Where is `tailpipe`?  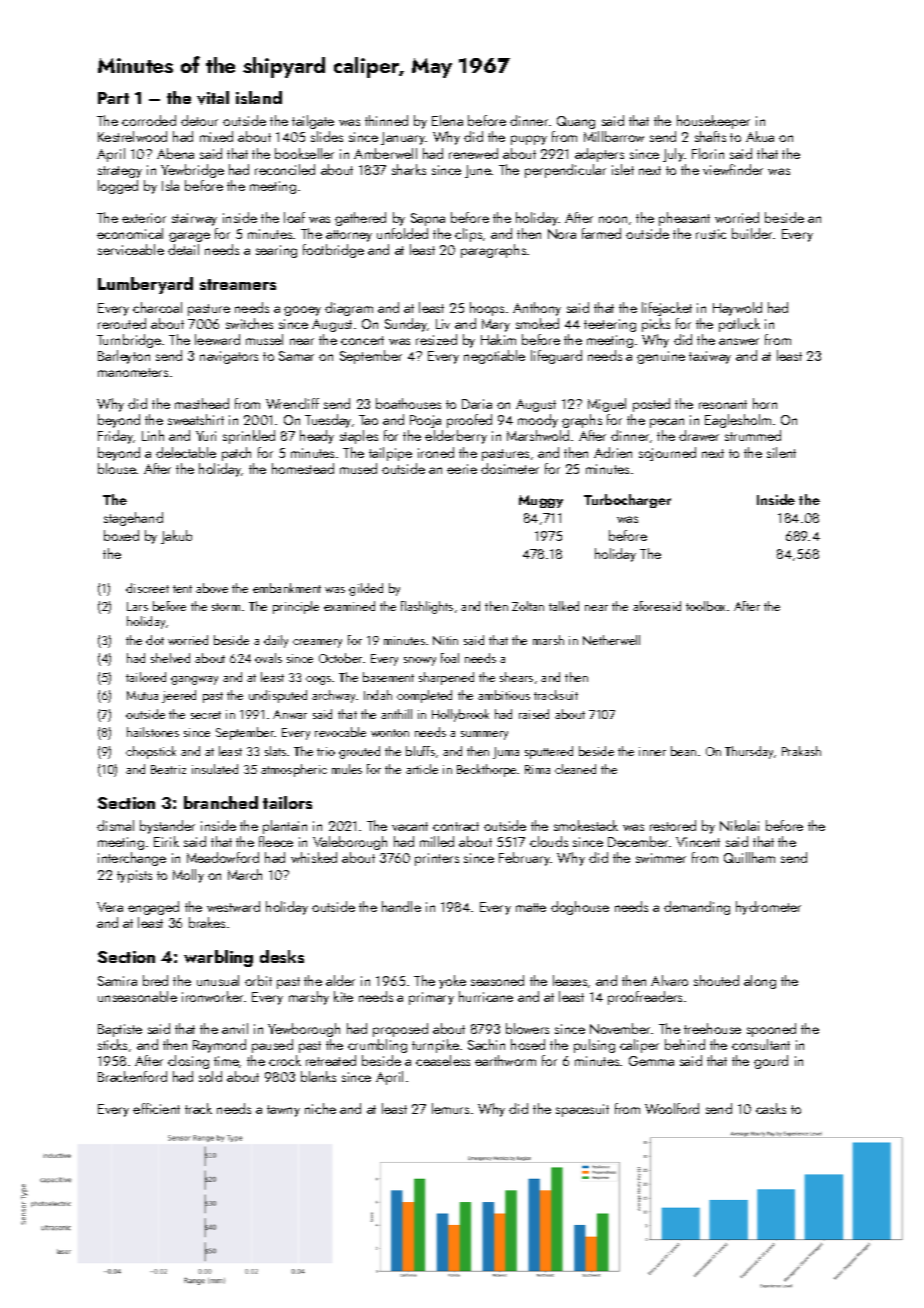
tailpipe is located at coordinates (390, 454).
